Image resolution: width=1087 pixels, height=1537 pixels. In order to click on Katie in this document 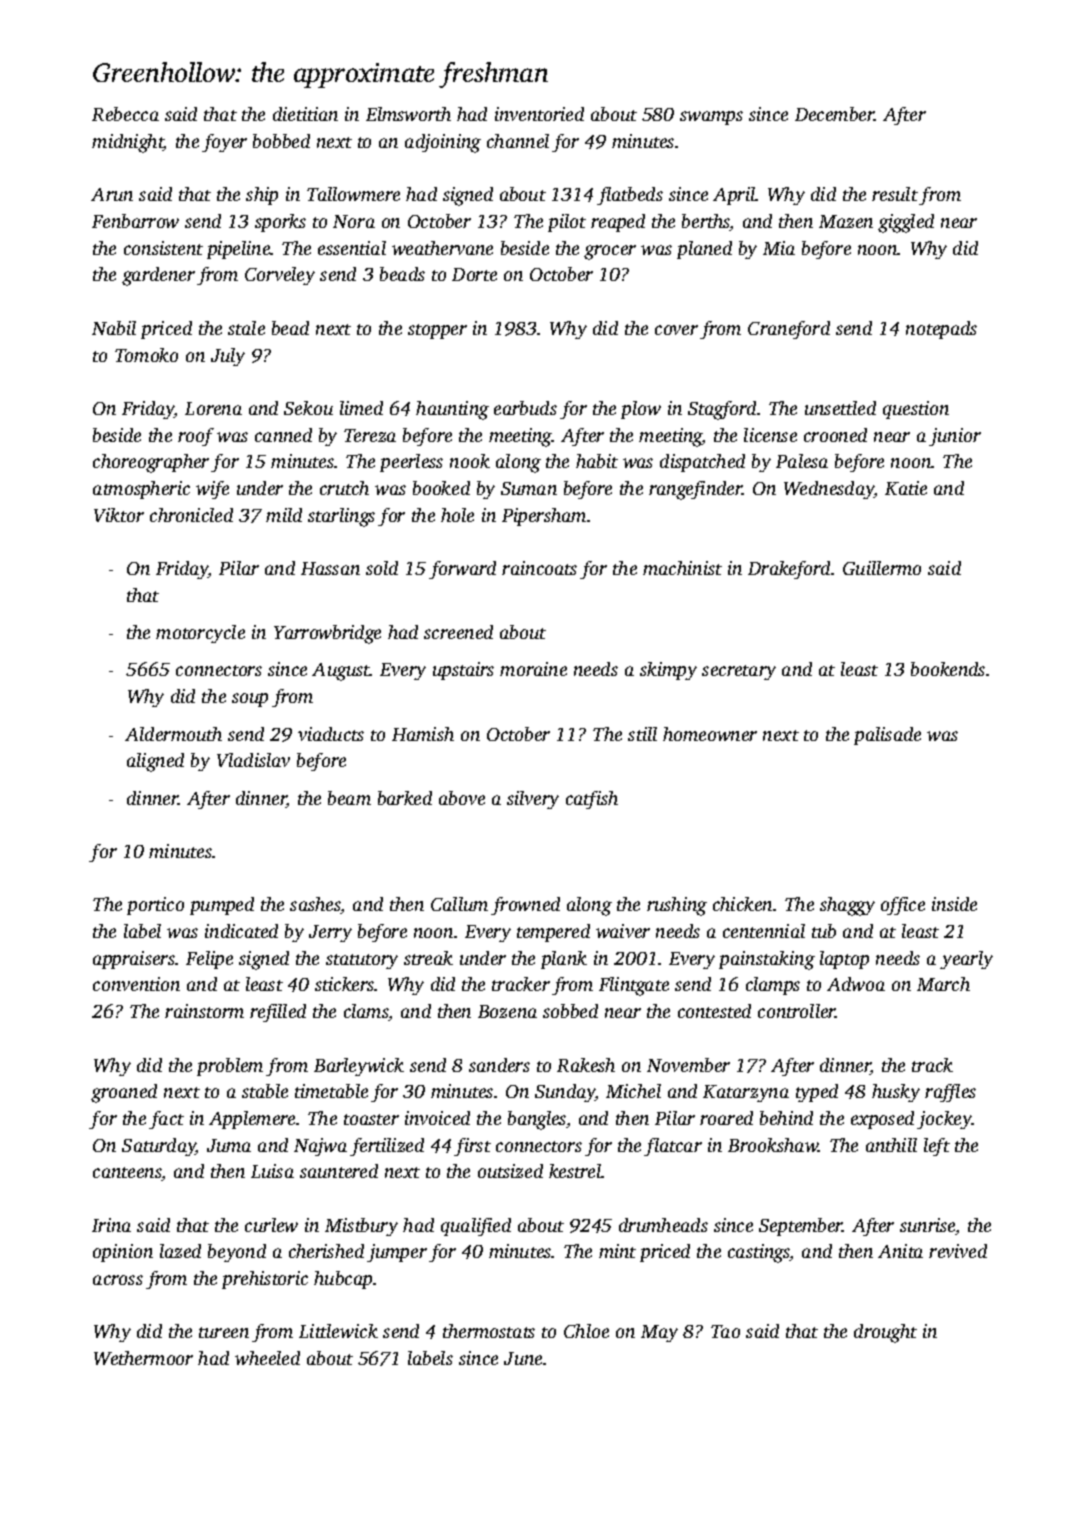, I will do `click(906, 488)`.
